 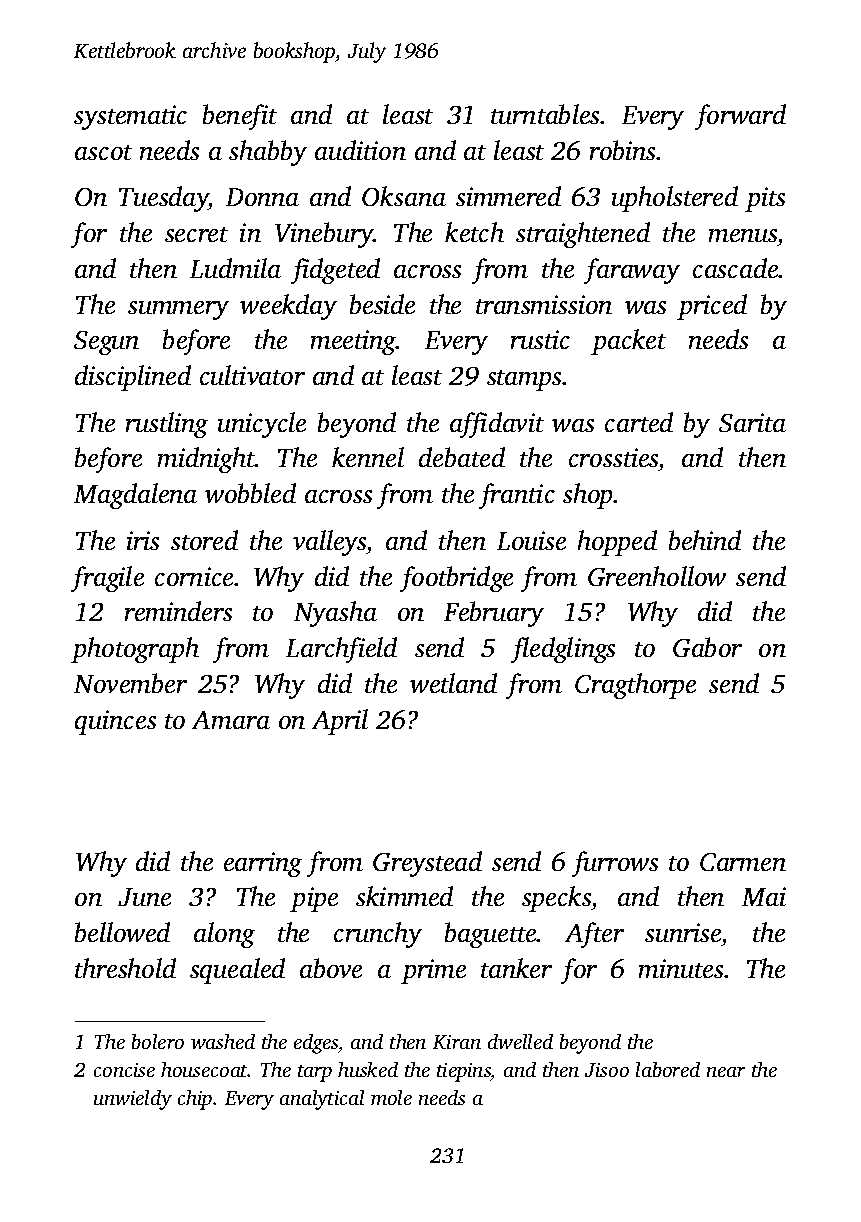 What do you see at coordinates (378, 935) in the image?
I see `crunchy` at bounding box center [378, 935].
